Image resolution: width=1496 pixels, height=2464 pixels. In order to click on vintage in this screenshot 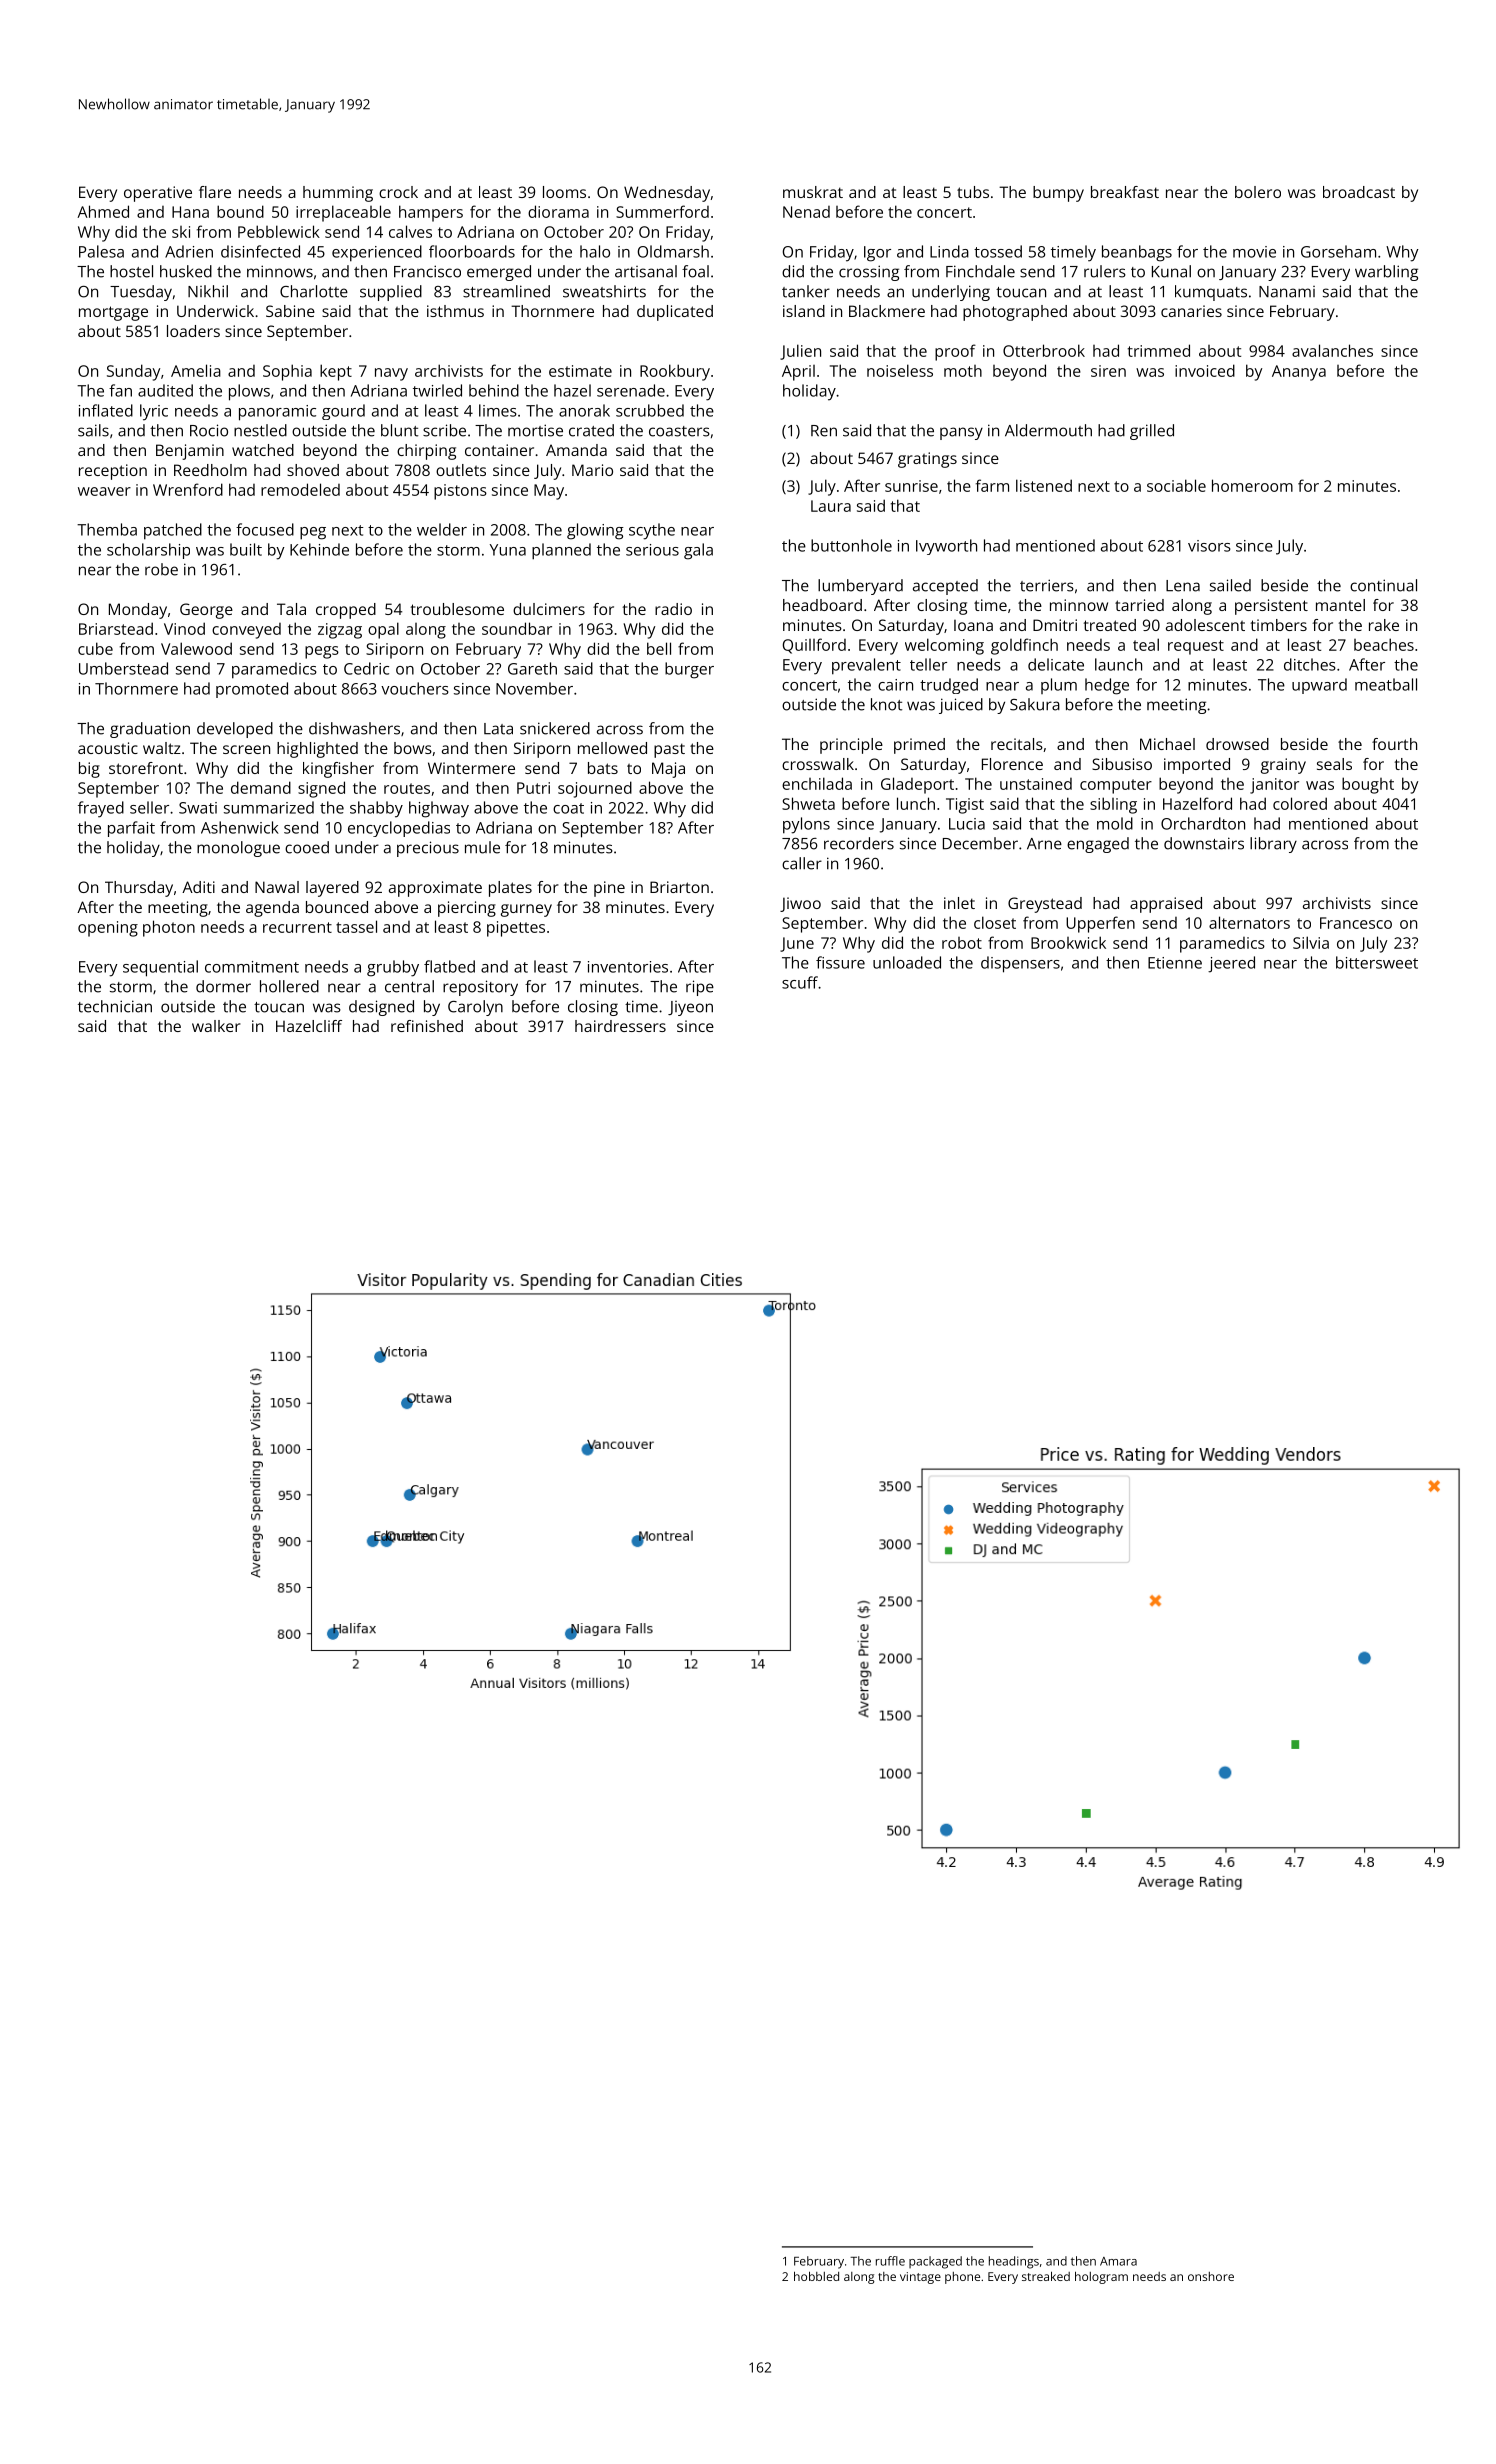, I will do `click(920, 2278)`.
